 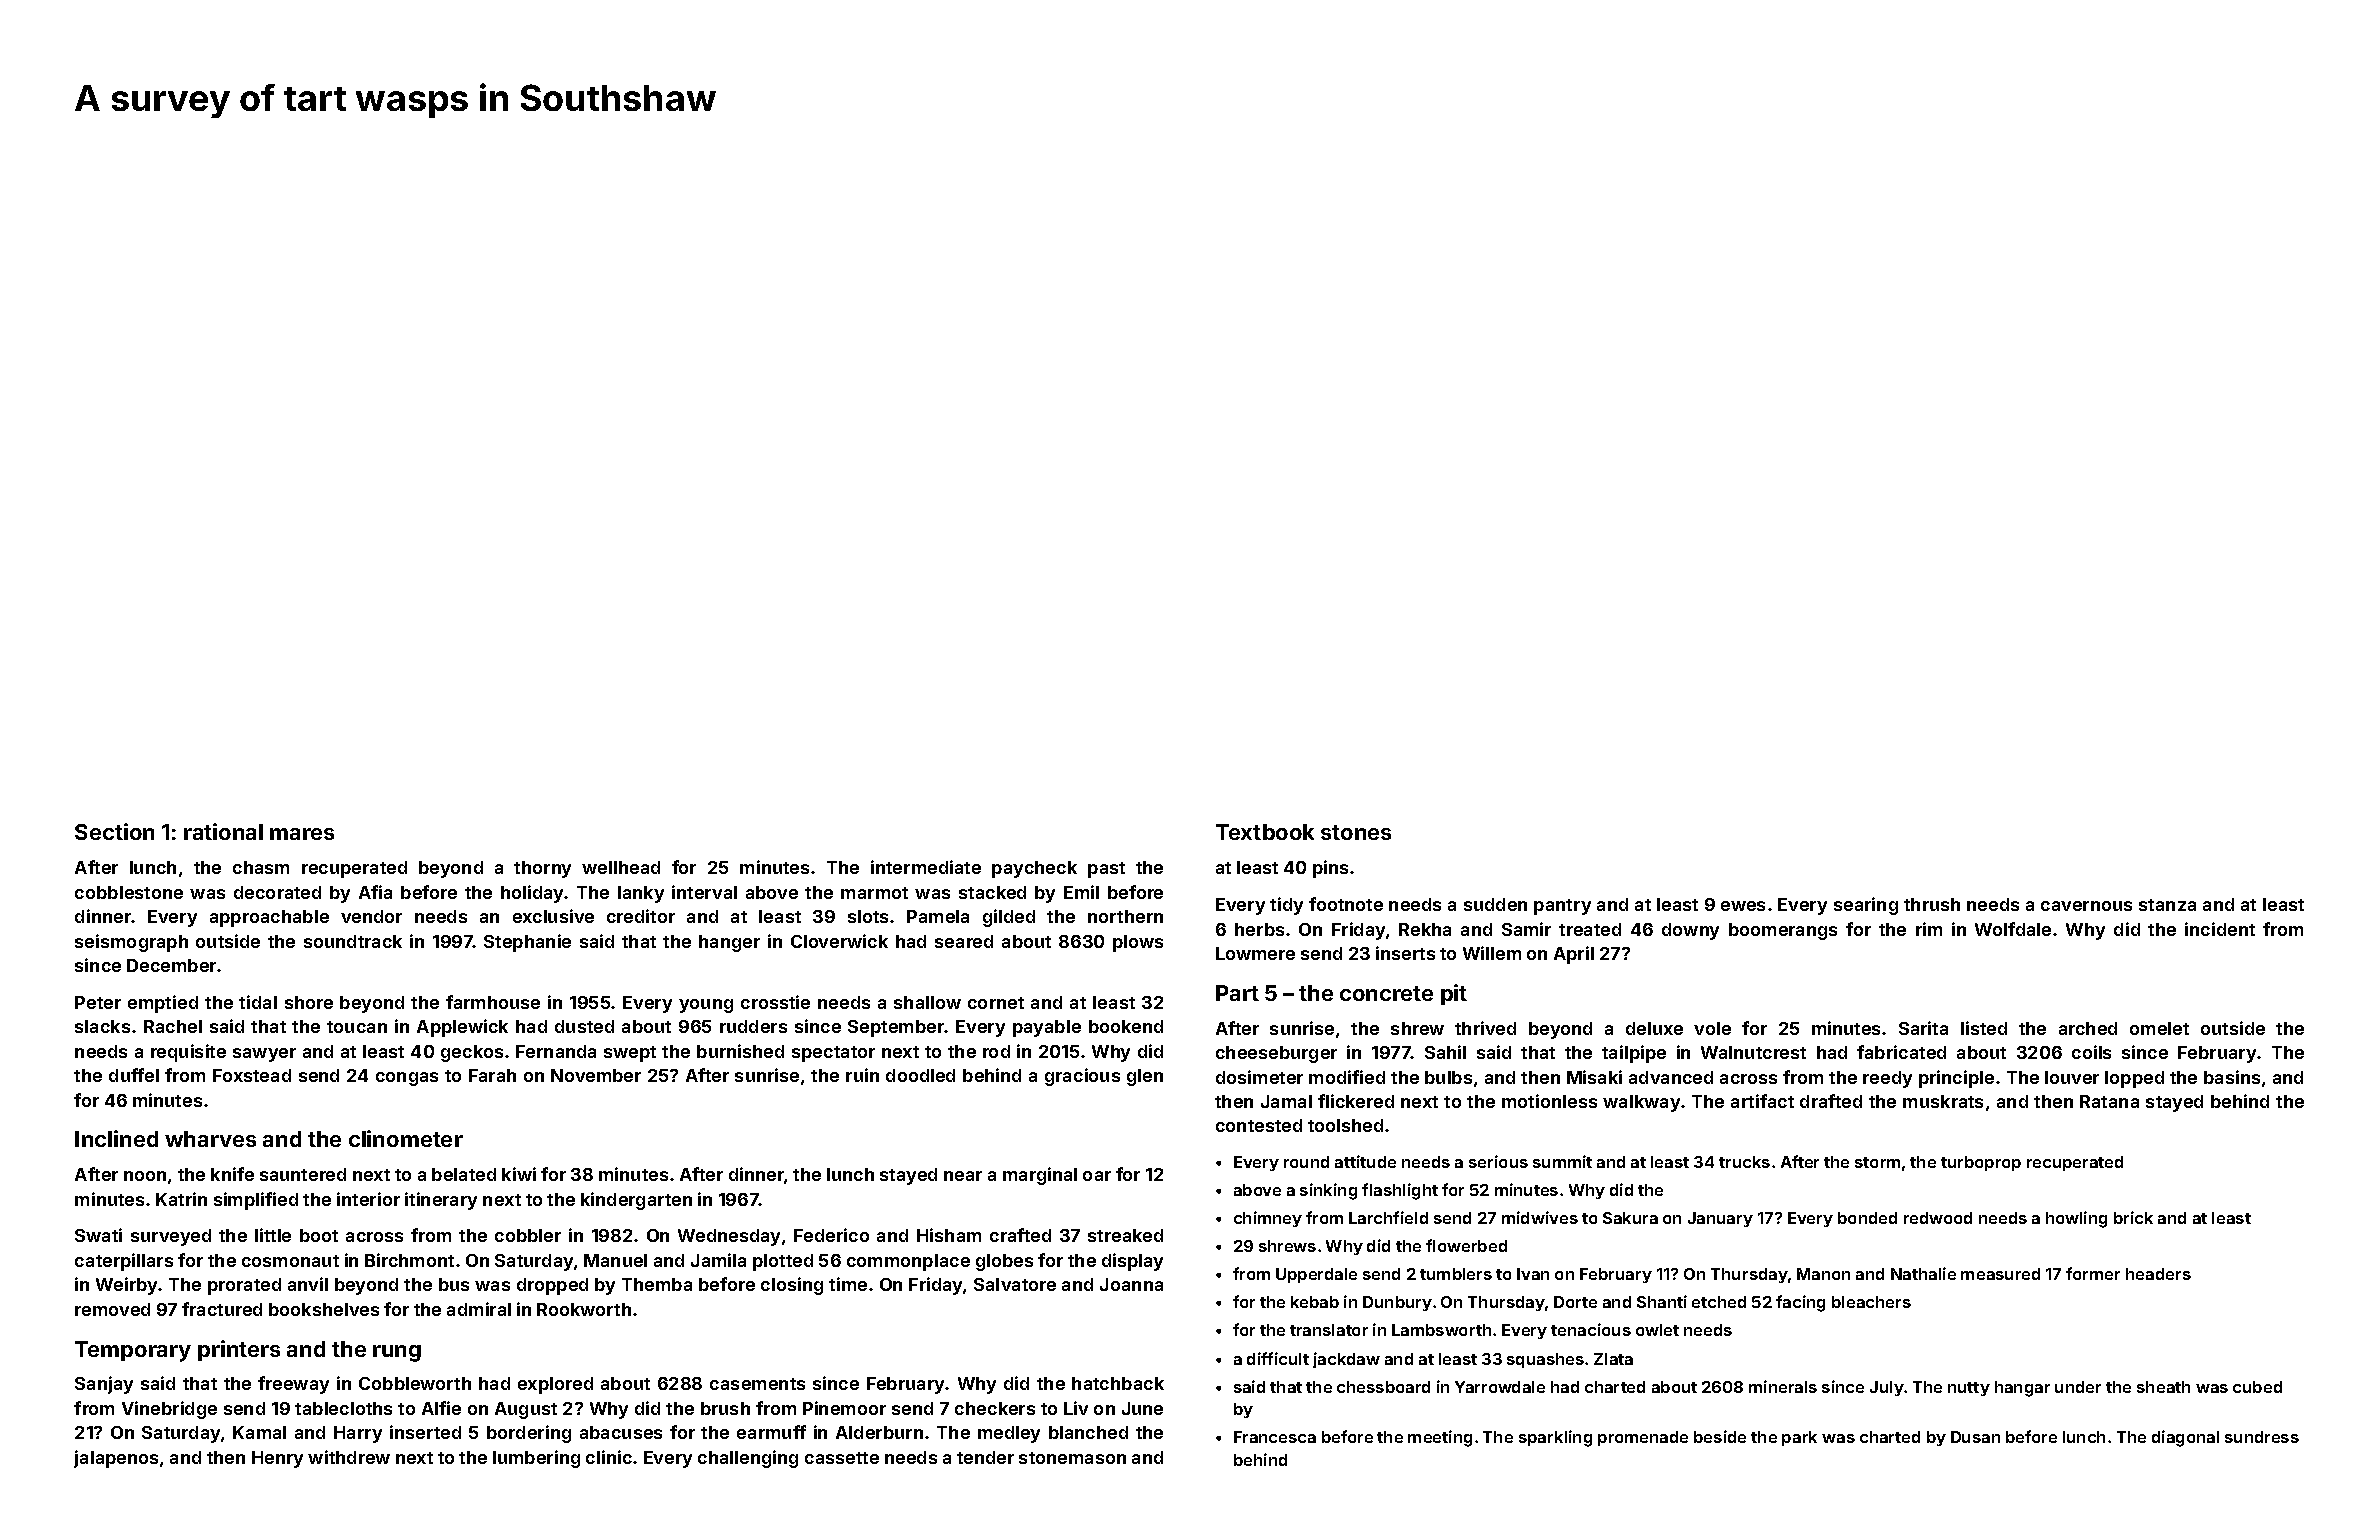 What do you see at coordinates (1981, 1163) in the screenshot?
I see `turboprop` at bounding box center [1981, 1163].
